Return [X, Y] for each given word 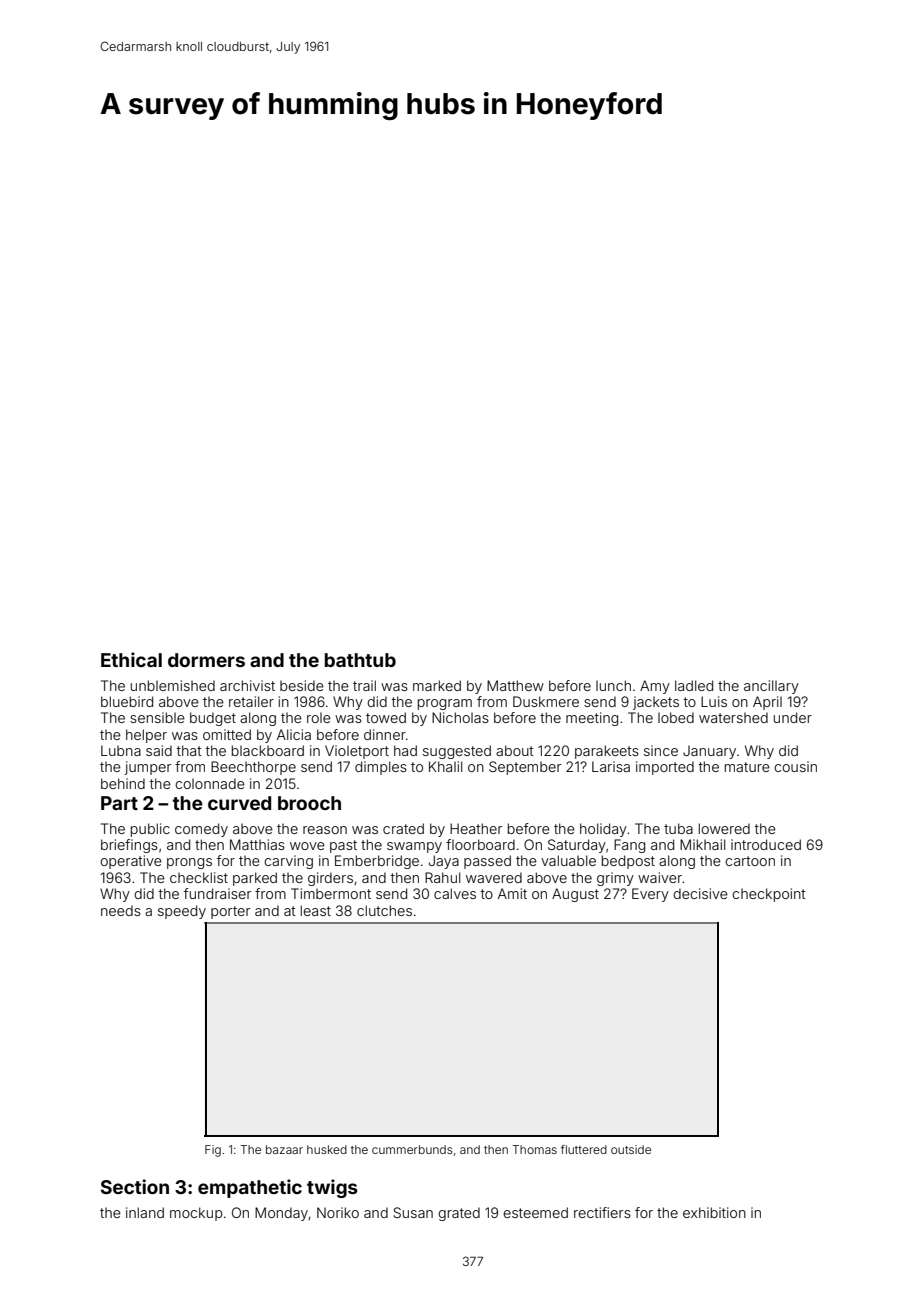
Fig [213, 1151]
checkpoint [769, 895]
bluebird [127, 701]
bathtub [360, 660]
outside [631, 1149]
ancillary [771, 687]
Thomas [534, 1149]
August [575, 895]
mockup [196, 1214]
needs [121, 910]
